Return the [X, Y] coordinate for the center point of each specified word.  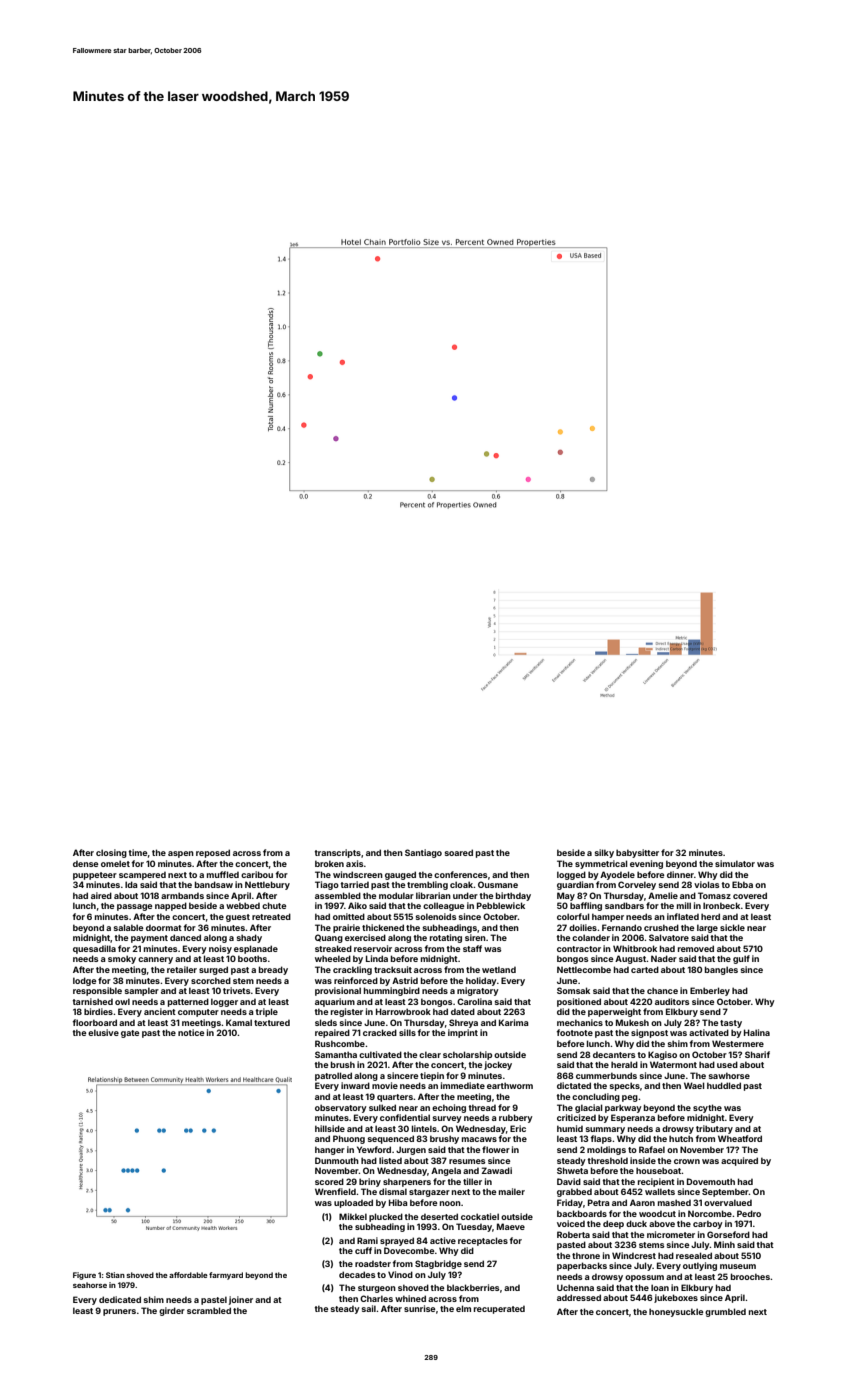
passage [135, 907]
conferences [461, 874]
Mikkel [353, 1216]
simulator [735, 863]
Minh [724, 1244]
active [443, 1240]
